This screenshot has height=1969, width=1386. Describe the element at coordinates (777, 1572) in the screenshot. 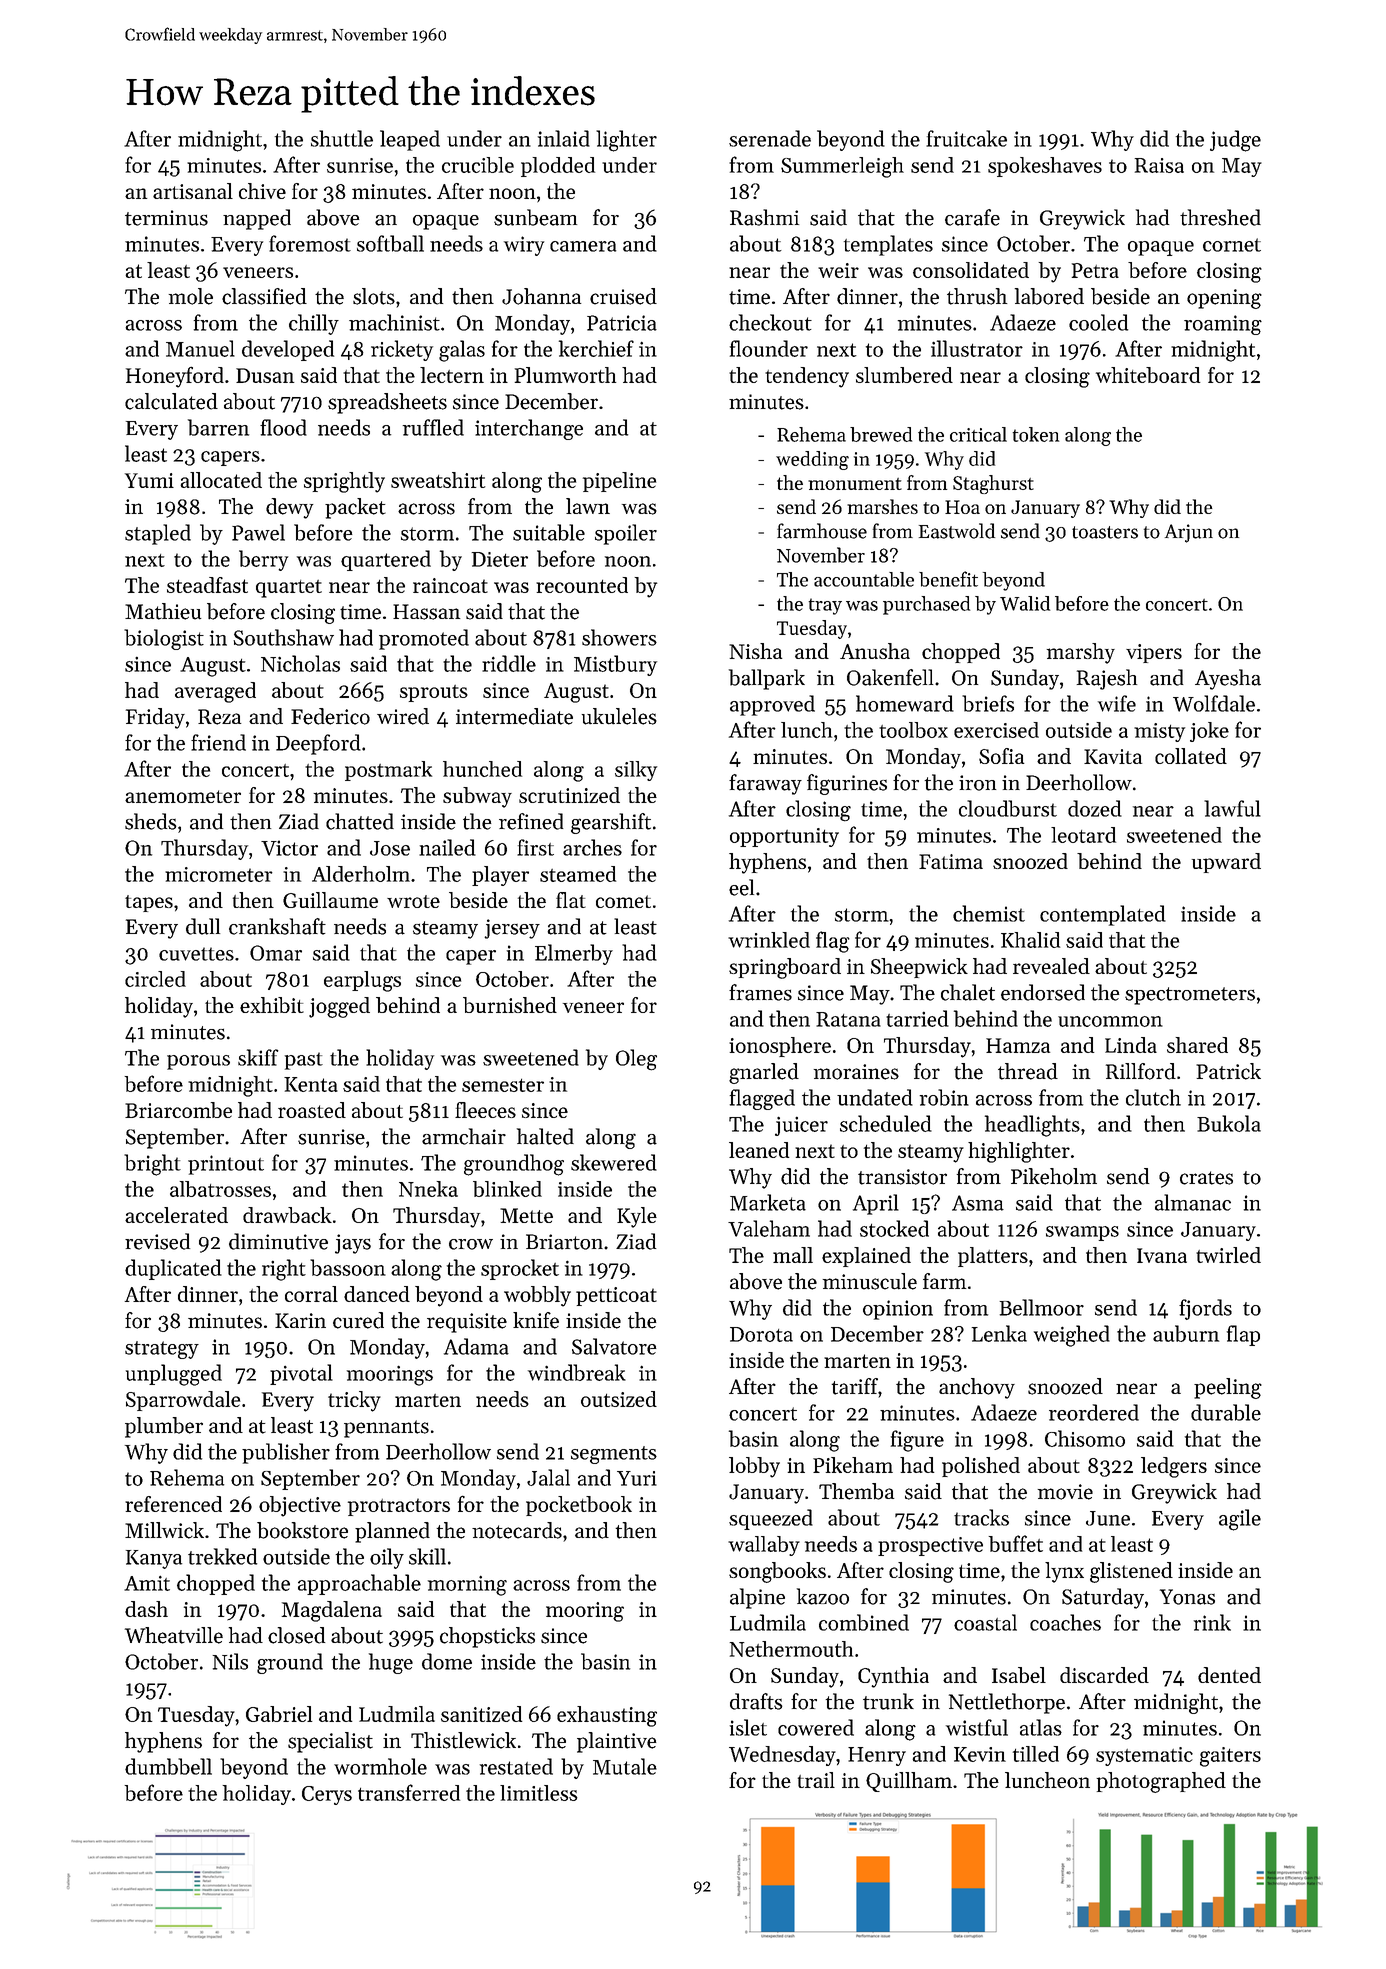

I see `songbooks` at that location.
